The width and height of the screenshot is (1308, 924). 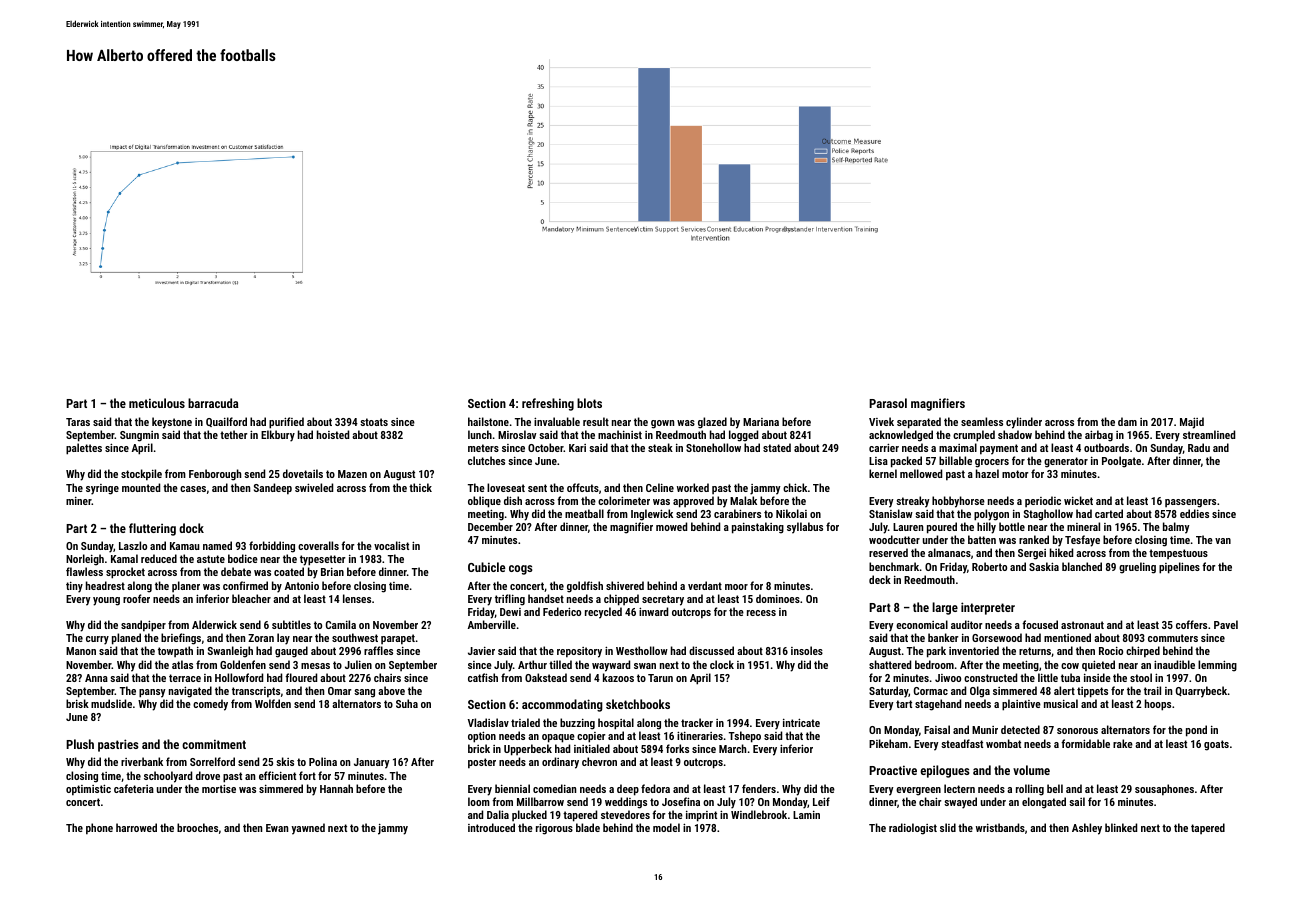 I want to click on hoops, so click(x=1158, y=705).
